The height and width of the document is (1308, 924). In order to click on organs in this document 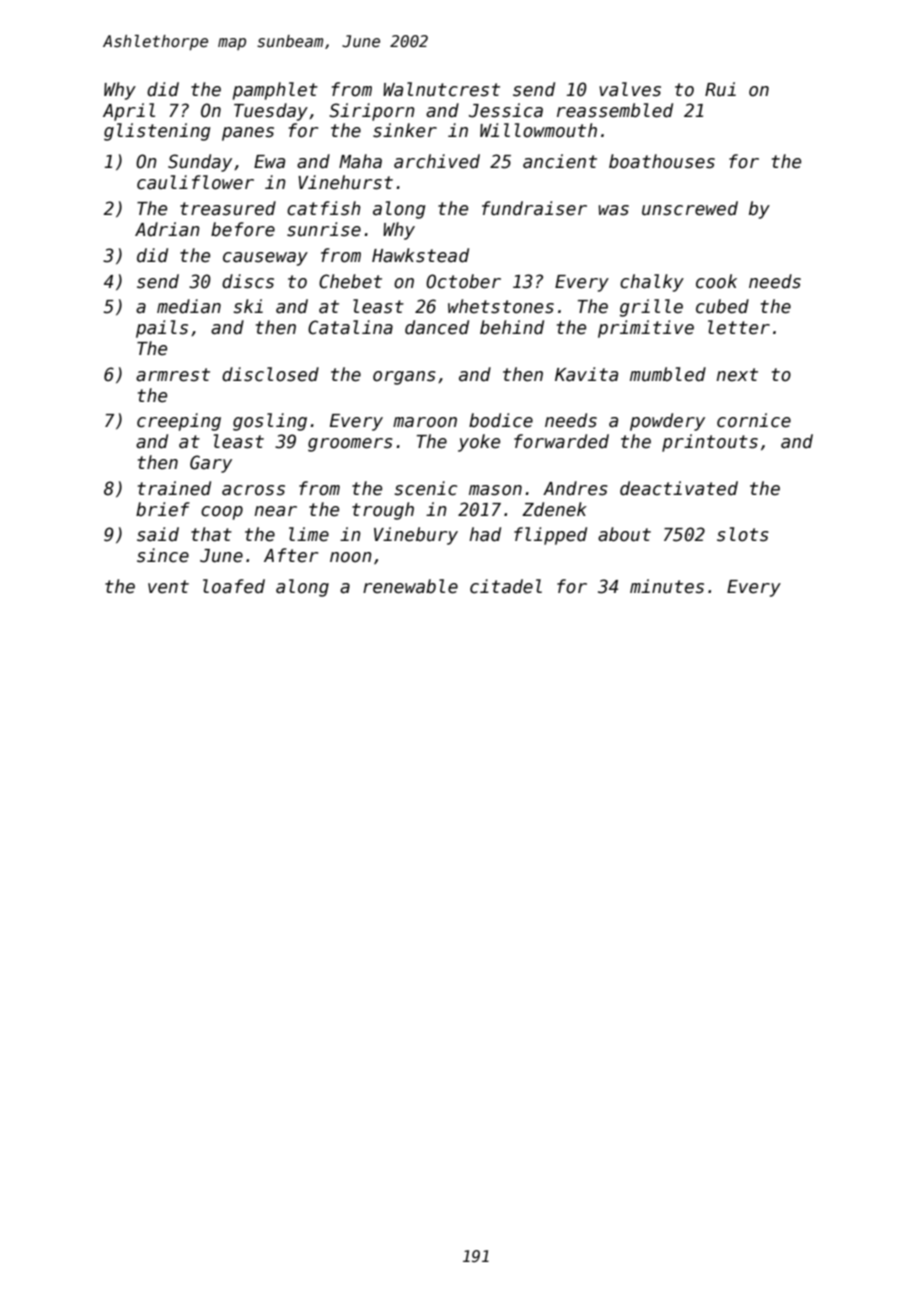, I will do `click(404, 378)`.
